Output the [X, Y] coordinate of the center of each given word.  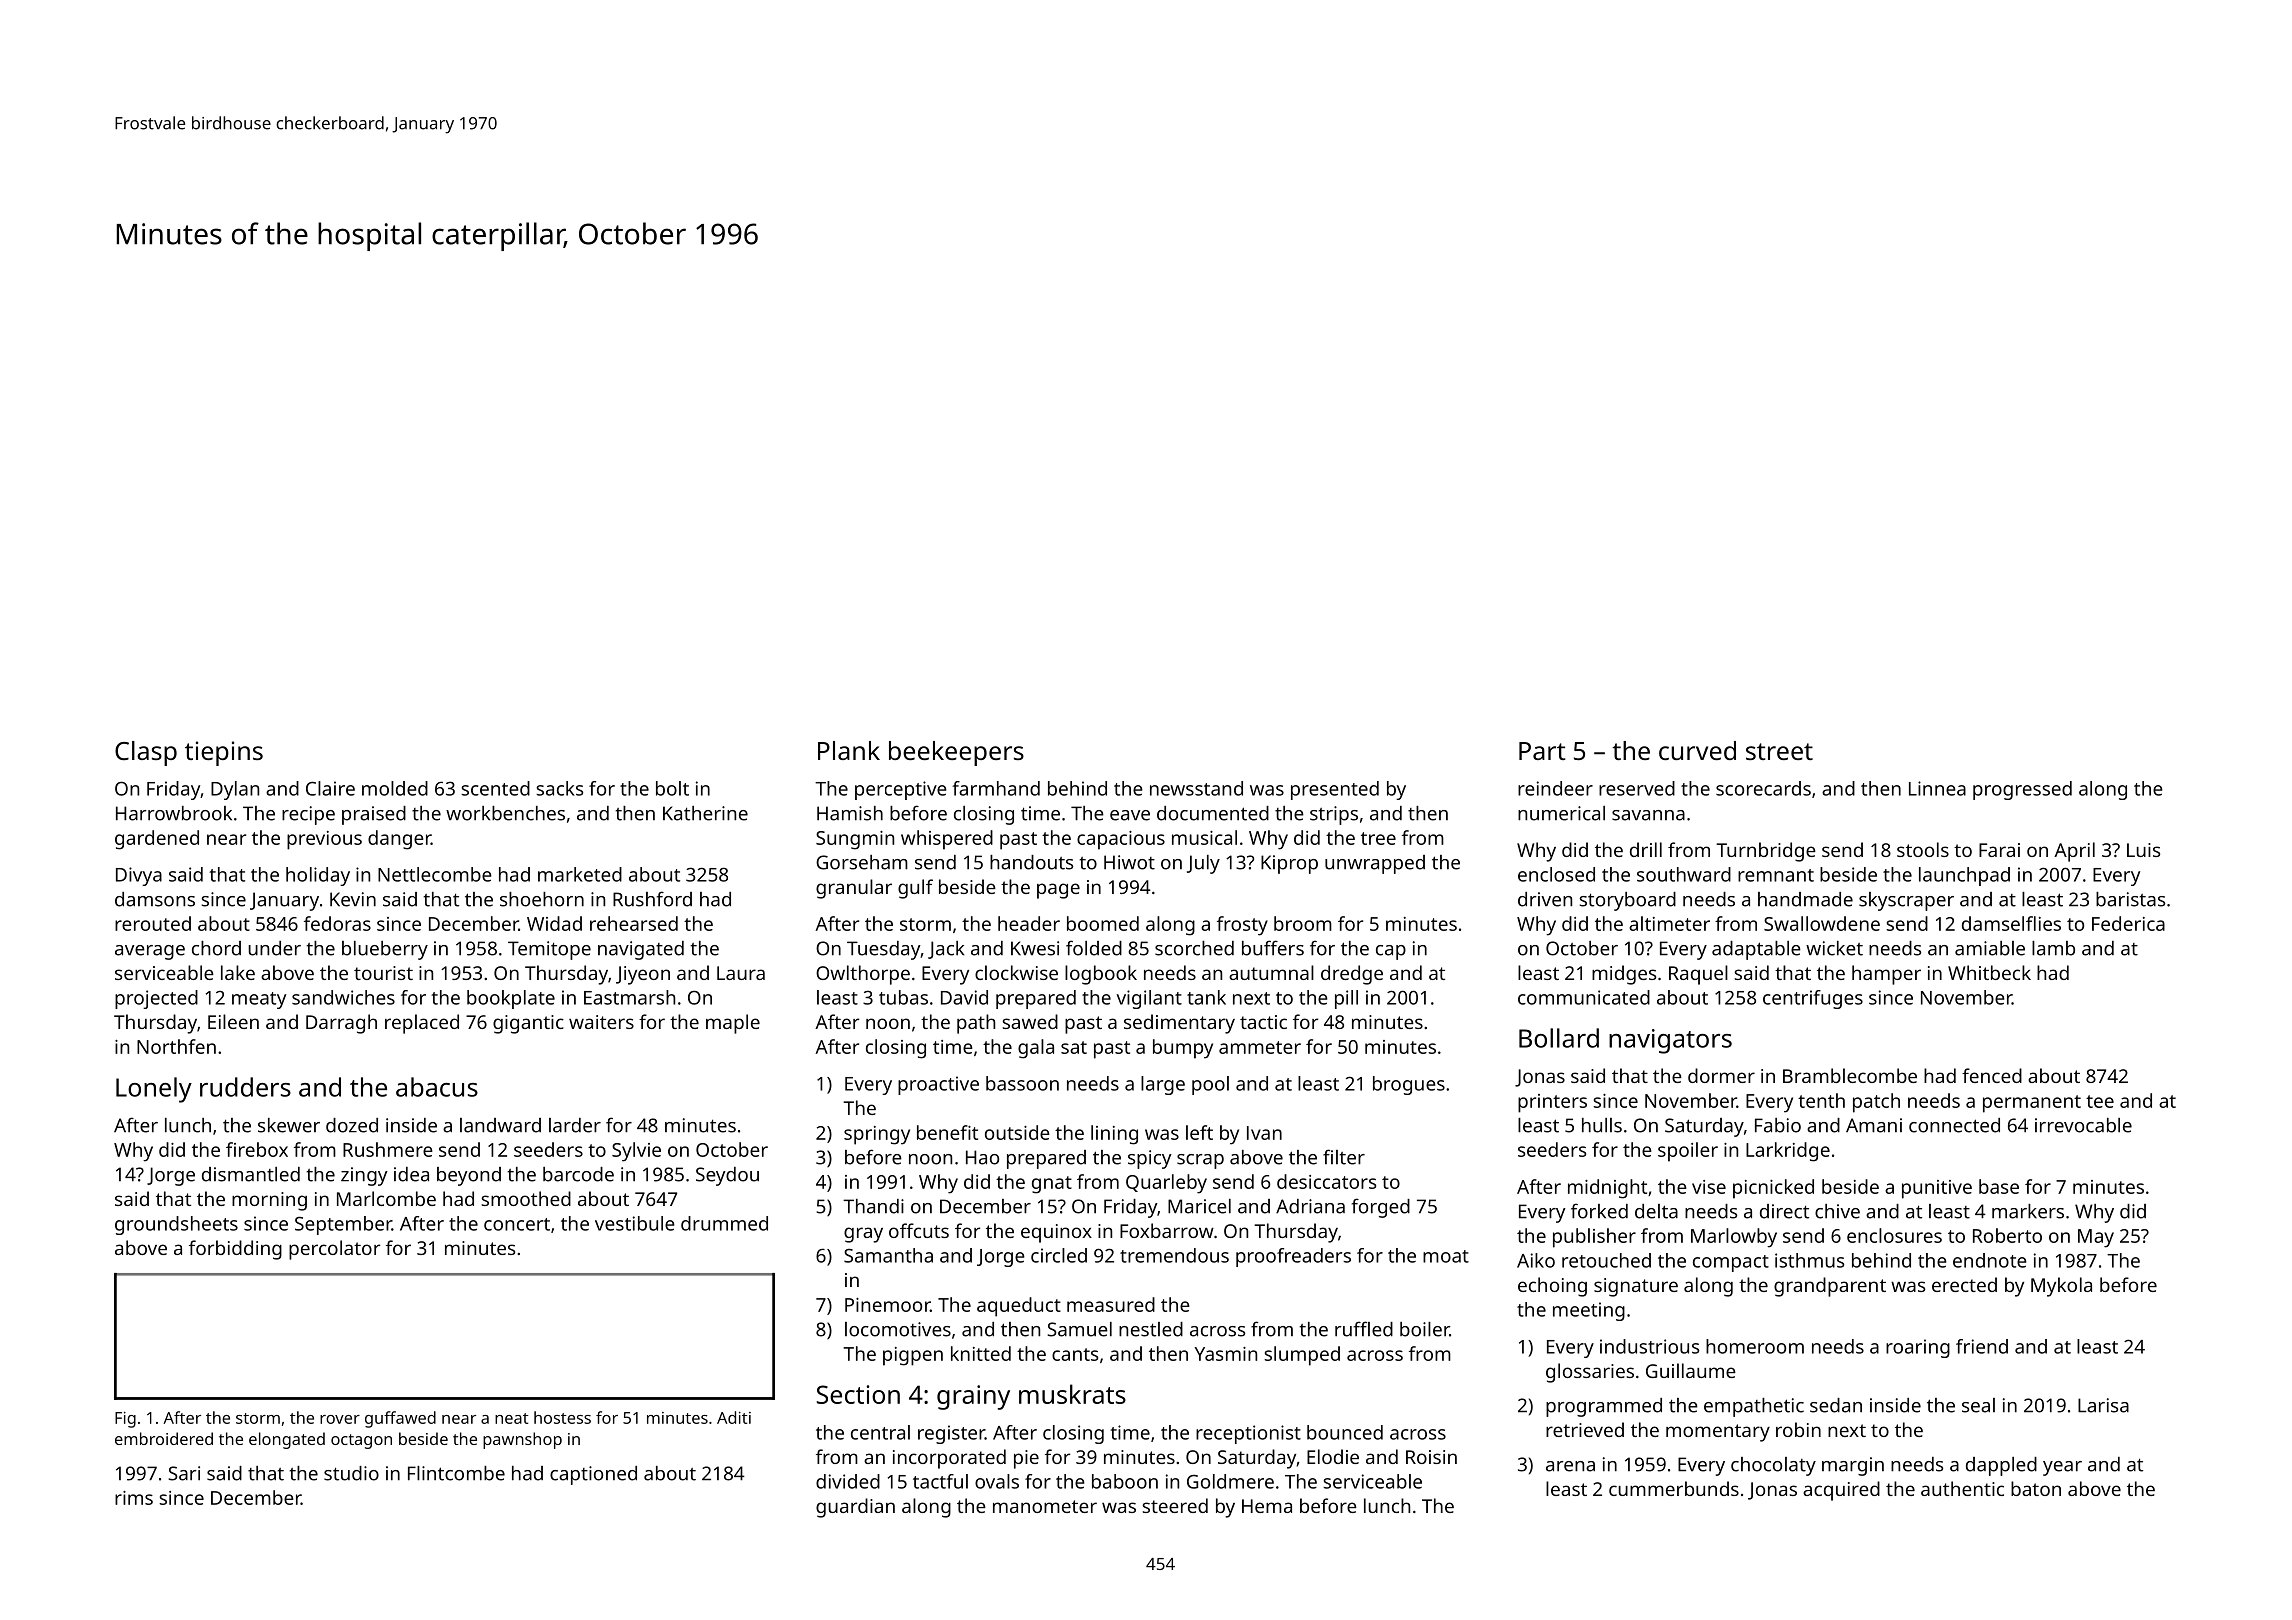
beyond [469, 1176]
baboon [1125, 1481]
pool [1210, 1085]
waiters [601, 1022]
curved [1697, 750]
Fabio [1778, 1125]
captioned [593, 1475]
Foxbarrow [1167, 1230]
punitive [1937, 1189]
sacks [559, 788]
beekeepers [956, 753]
